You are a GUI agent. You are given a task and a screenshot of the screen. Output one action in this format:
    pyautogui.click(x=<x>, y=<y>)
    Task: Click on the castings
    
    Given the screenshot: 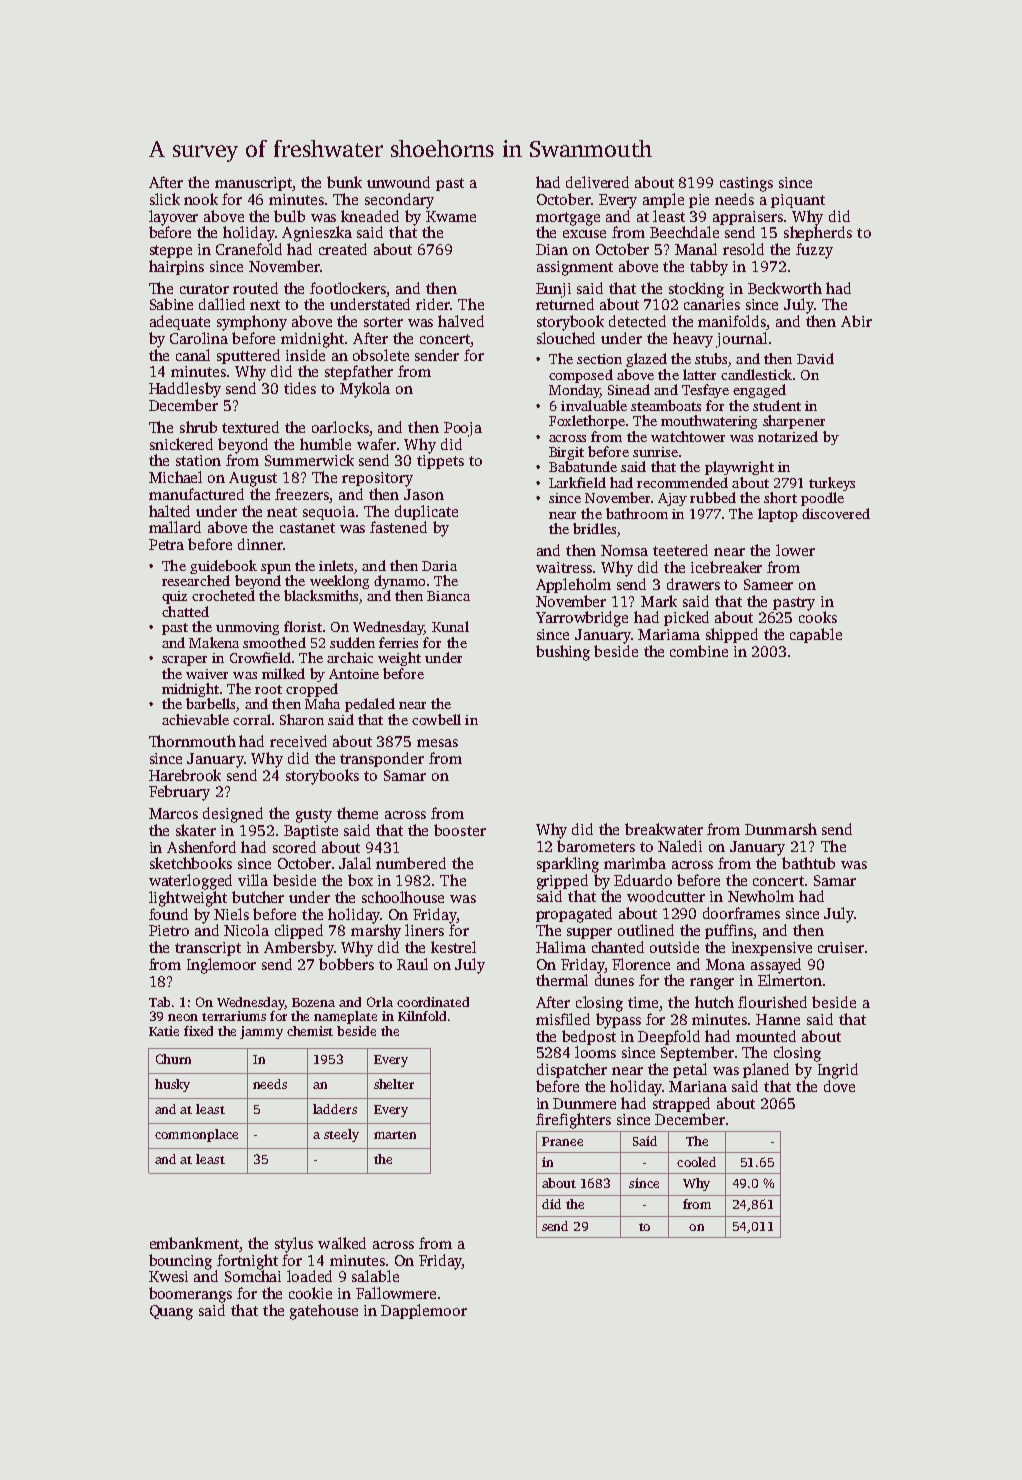 What is the action you would take?
    pyautogui.click(x=746, y=184)
